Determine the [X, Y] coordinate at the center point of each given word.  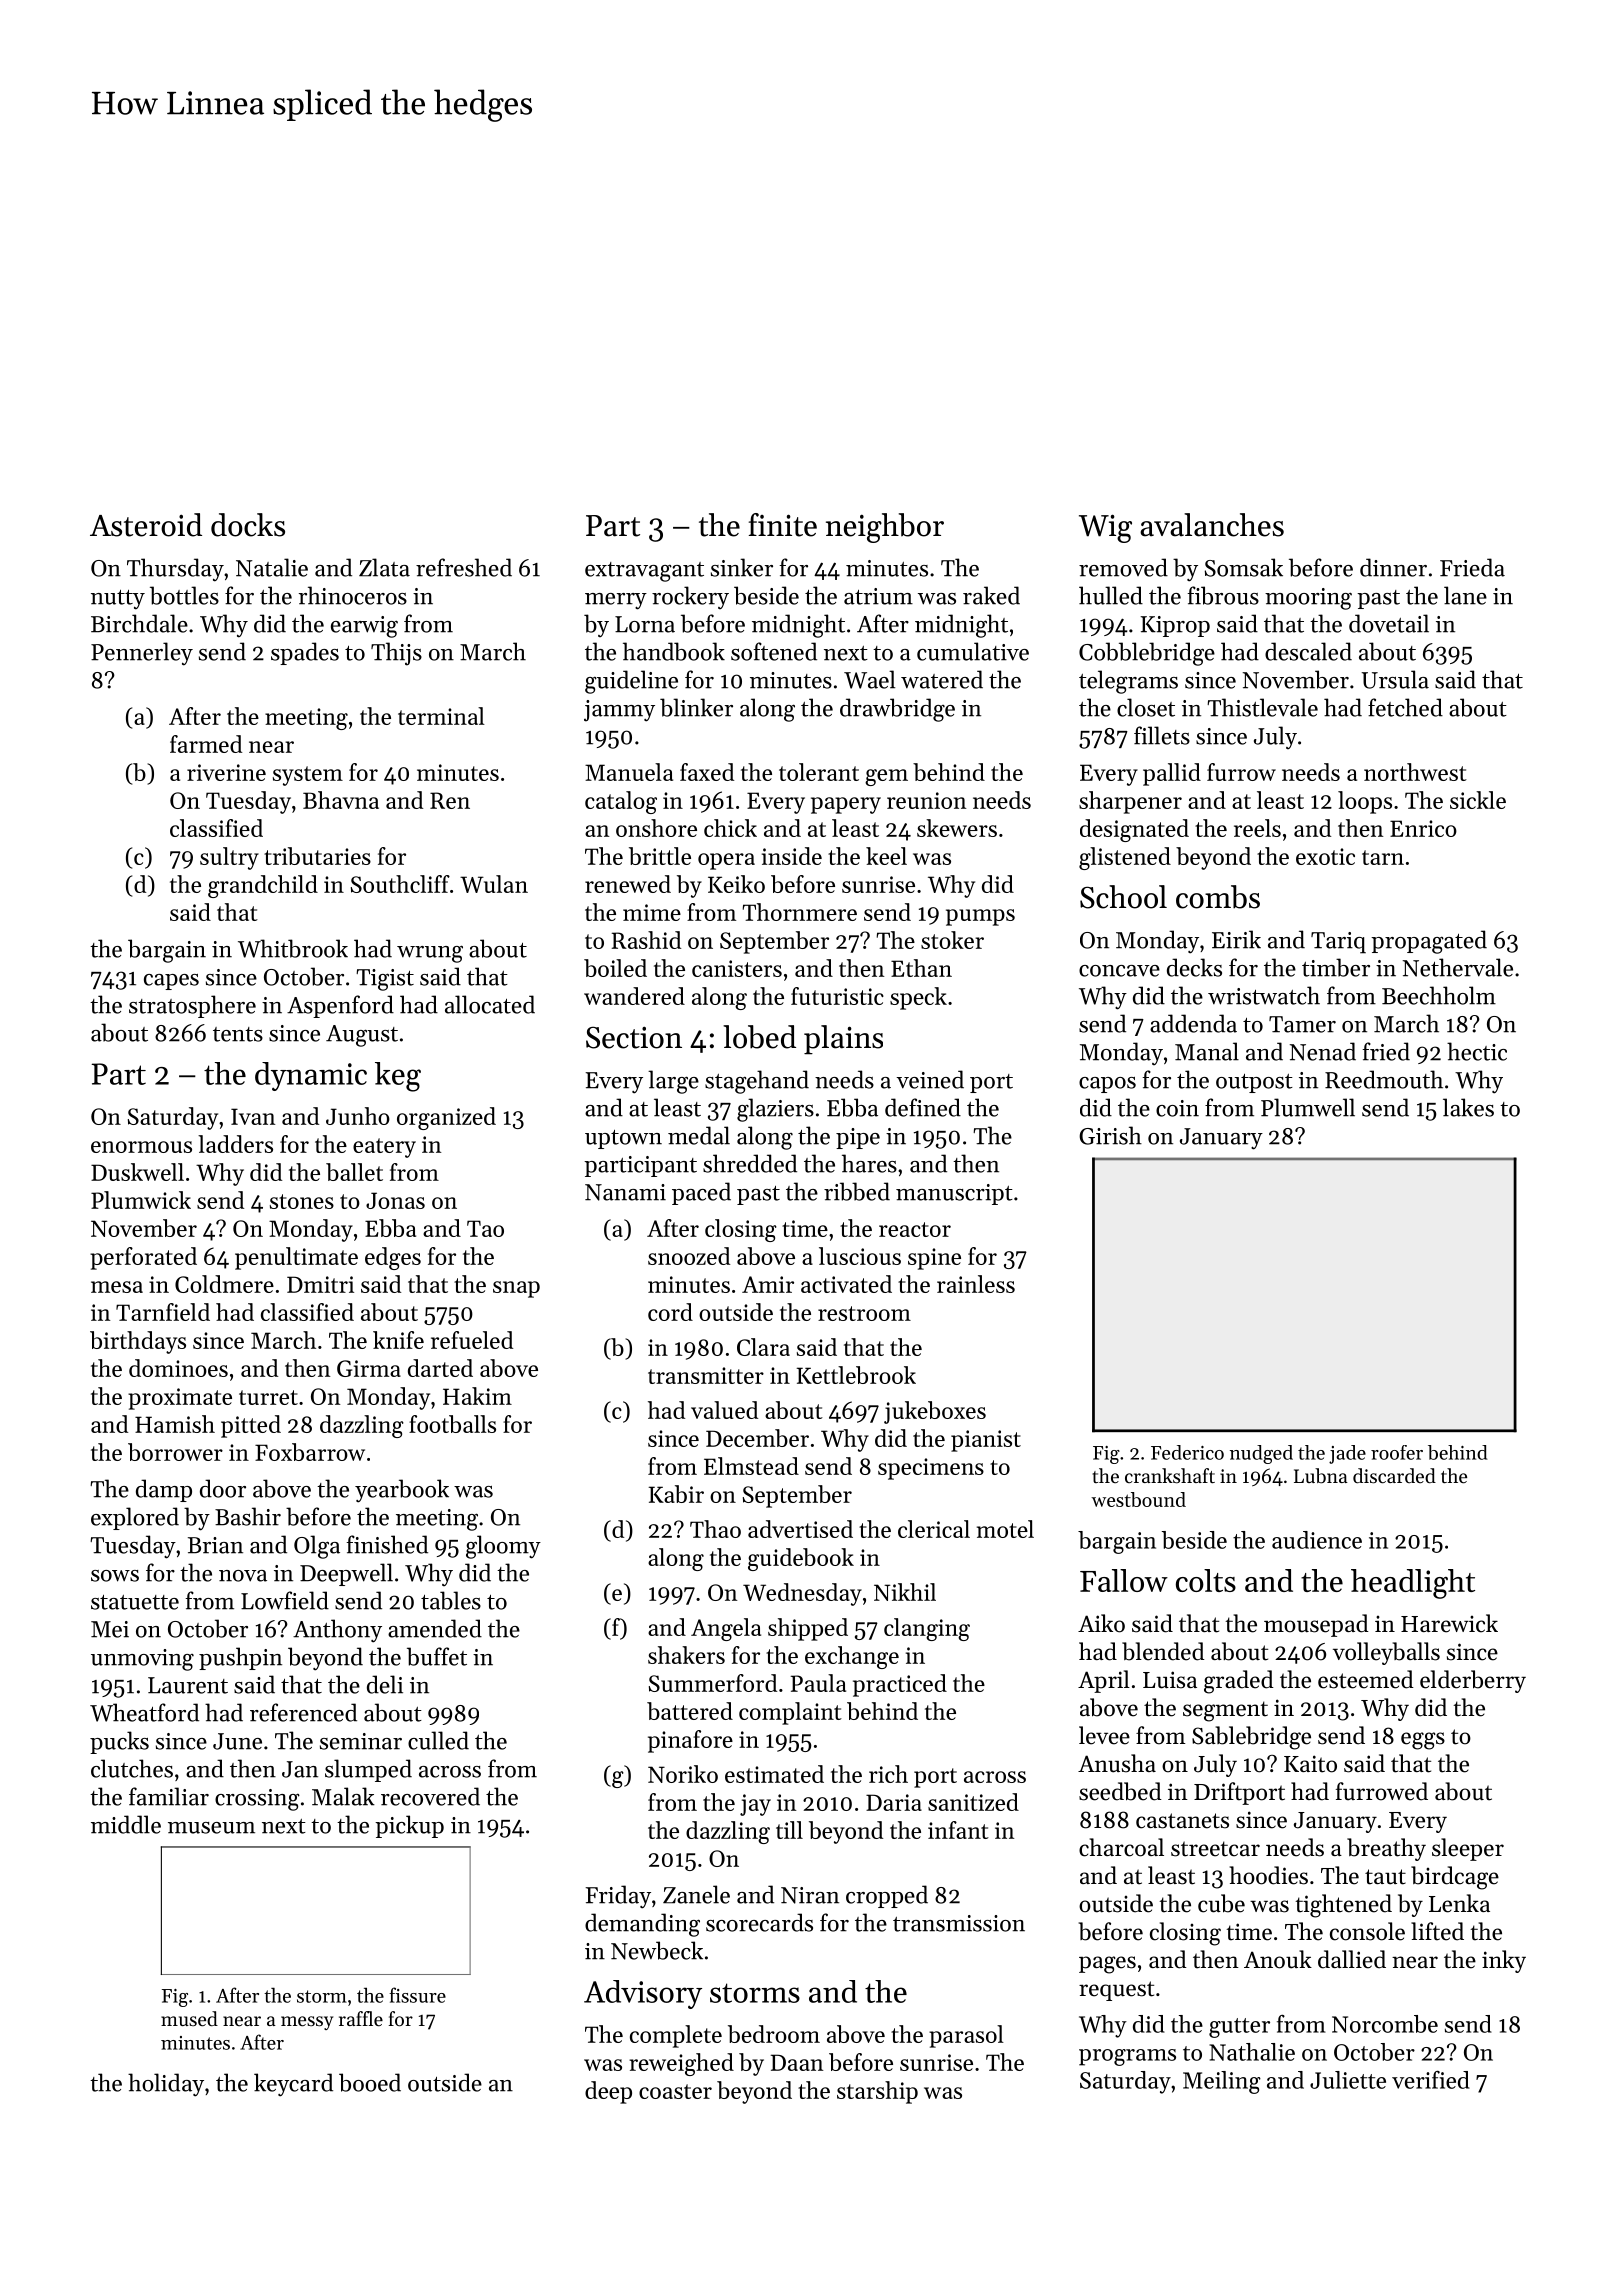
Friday [618, 1897]
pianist [986, 1441]
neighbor [885, 528]
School [1123, 897]
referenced [303, 1712]
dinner [1393, 567]
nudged [1261, 1454]
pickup [409, 1826]
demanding [642, 1925]
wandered [634, 996]
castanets [1182, 1821]
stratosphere [192, 1006]
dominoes [178, 1368]
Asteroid [146, 525]
